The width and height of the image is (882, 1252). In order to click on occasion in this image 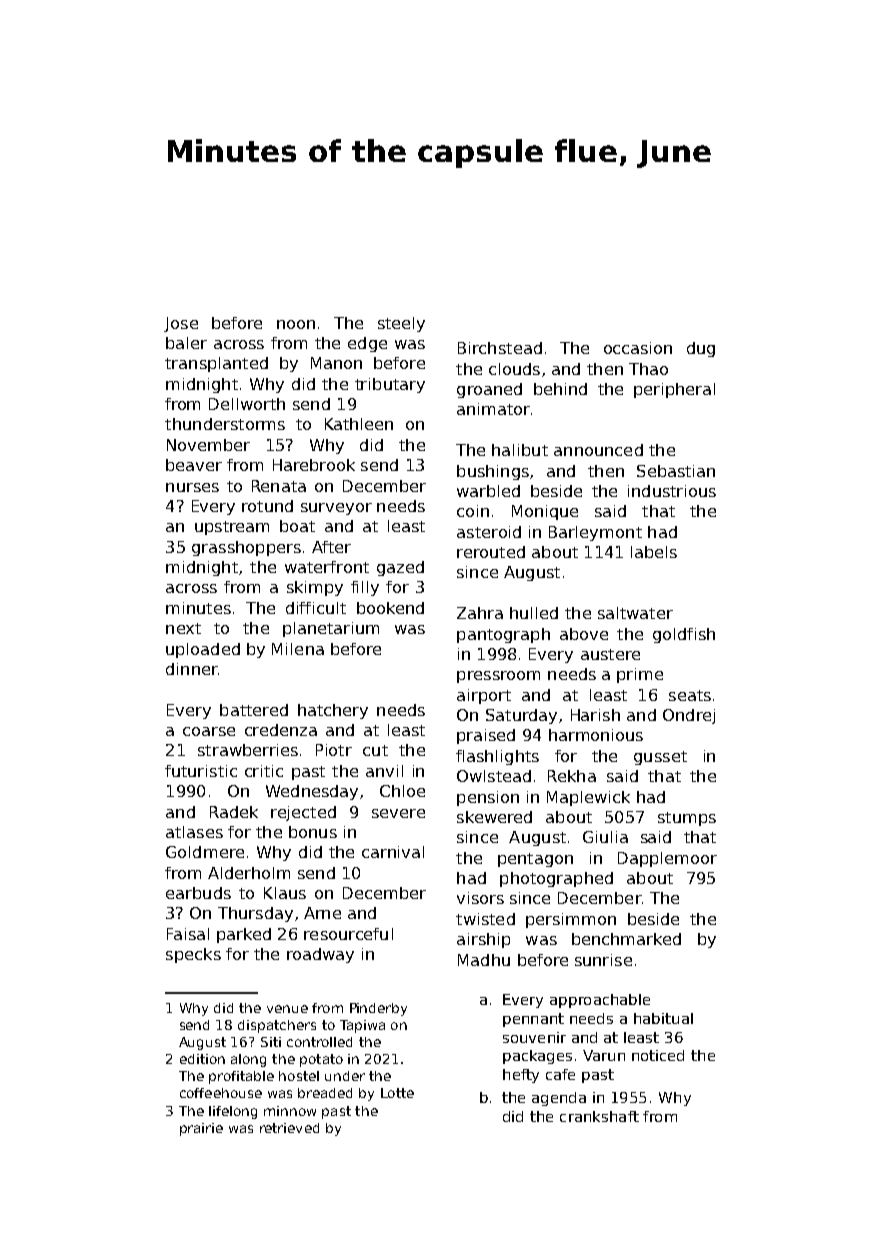, I will do `click(638, 348)`.
